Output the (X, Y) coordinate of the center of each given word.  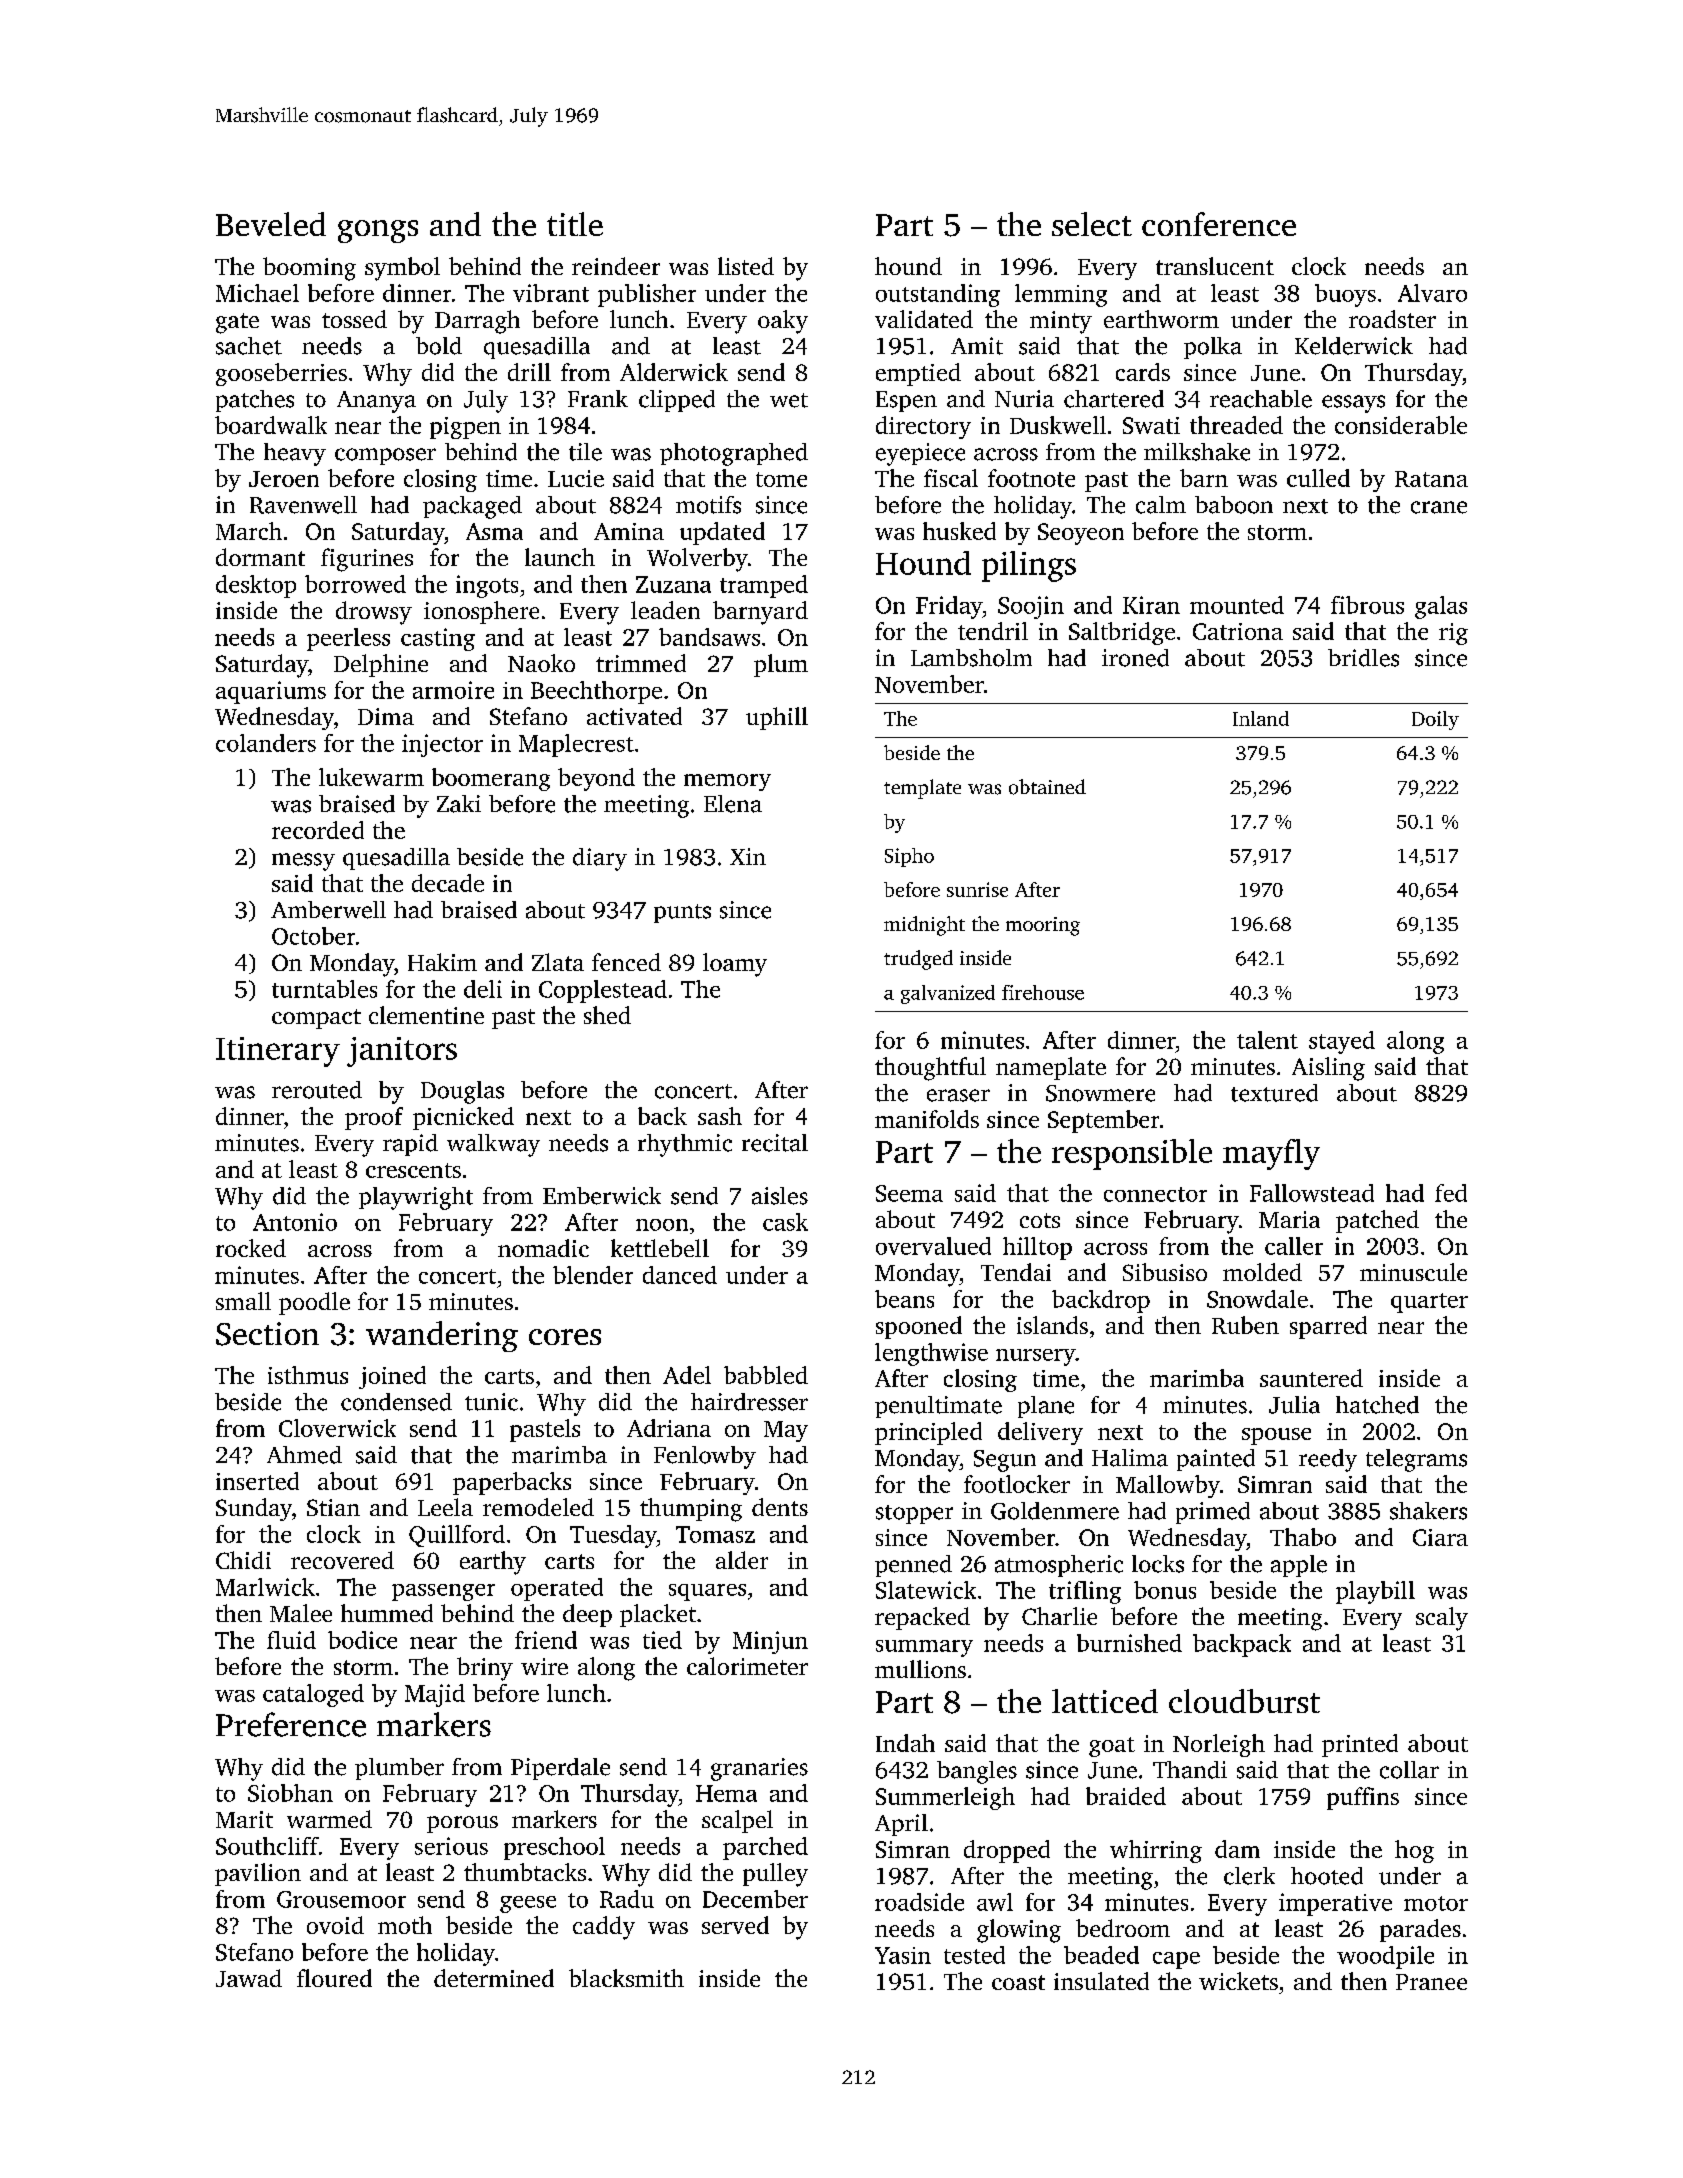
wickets (1238, 1981)
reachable (1261, 399)
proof (374, 1118)
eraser (958, 1095)
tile (585, 452)
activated (634, 716)
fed (1451, 1193)
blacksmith (626, 1978)
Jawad (249, 1978)
